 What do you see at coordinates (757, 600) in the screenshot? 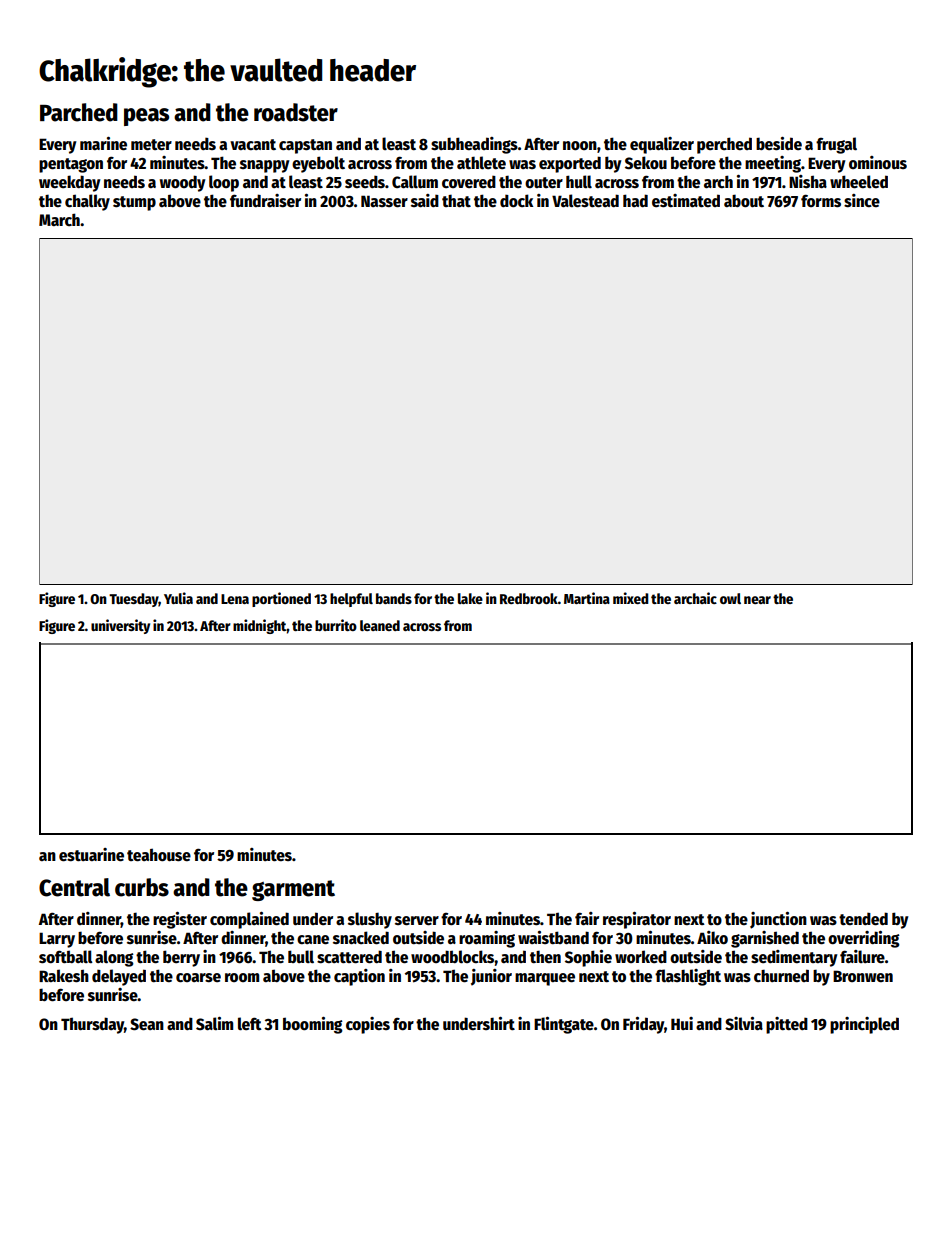
I see `near` at bounding box center [757, 600].
